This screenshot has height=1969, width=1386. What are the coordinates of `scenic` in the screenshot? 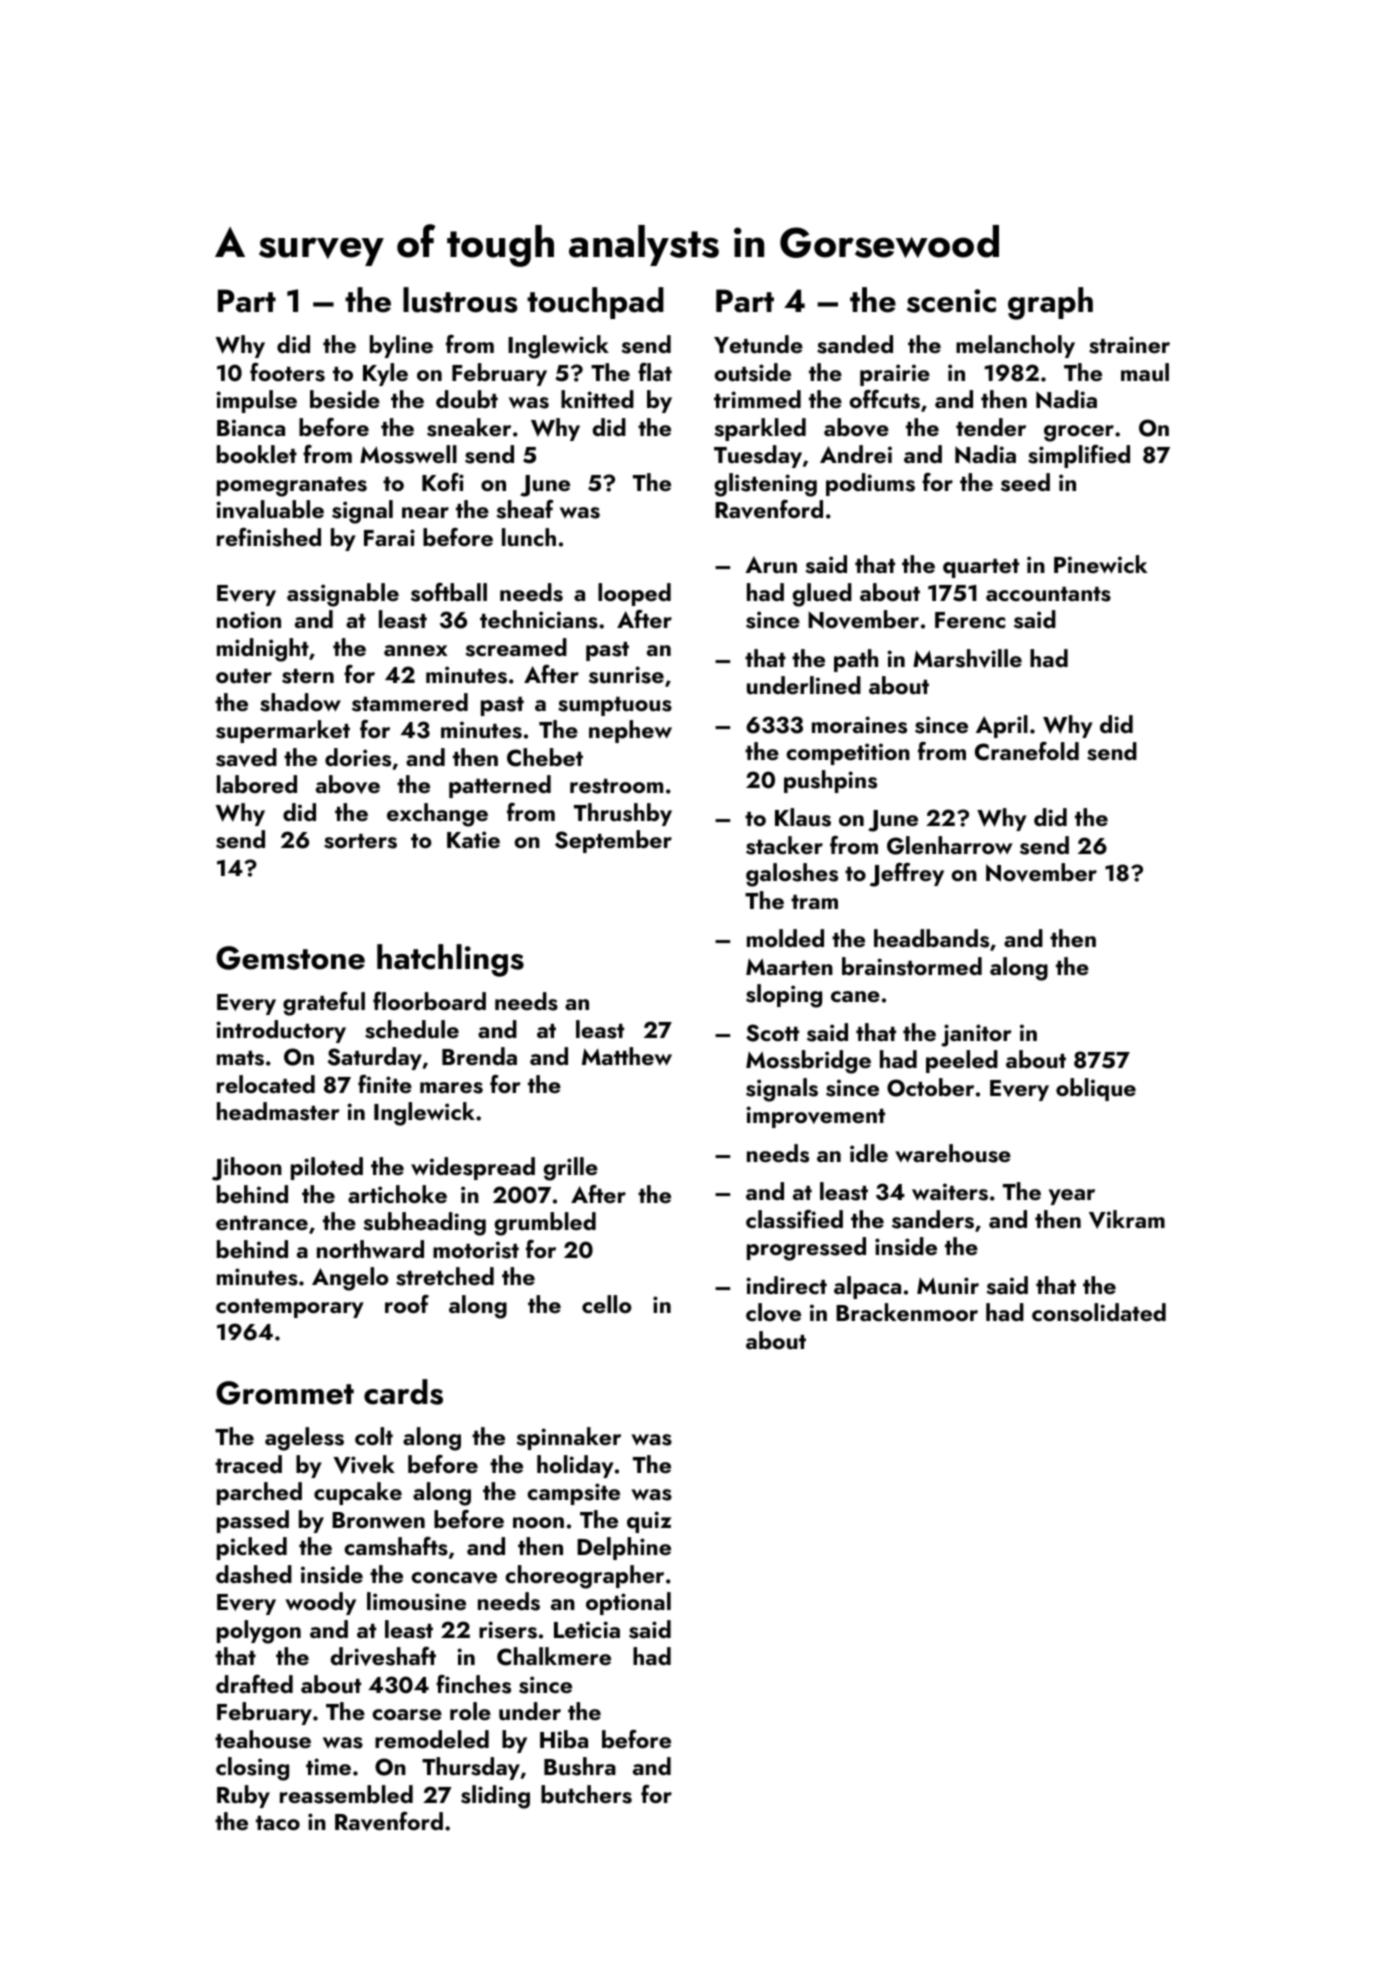 It's located at (951, 301).
